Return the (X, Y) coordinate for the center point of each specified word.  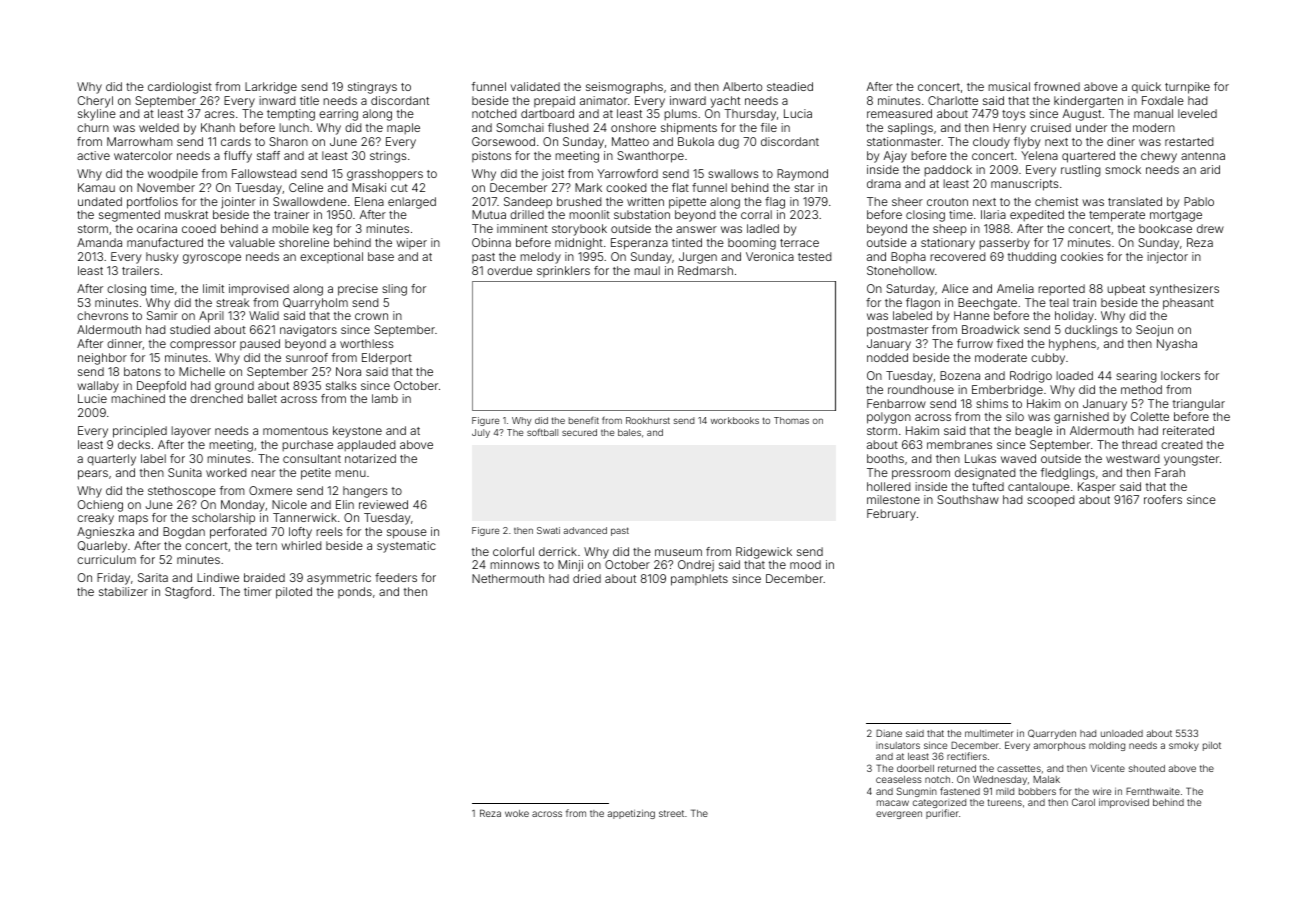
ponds (355, 592)
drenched (216, 398)
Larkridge (271, 88)
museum (678, 552)
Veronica (770, 256)
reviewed (383, 504)
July (481, 433)
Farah (1170, 472)
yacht (725, 102)
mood (805, 564)
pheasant (1188, 304)
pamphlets (699, 580)
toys (1013, 115)
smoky (1184, 746)
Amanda (99, 242)
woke (517, 813)
